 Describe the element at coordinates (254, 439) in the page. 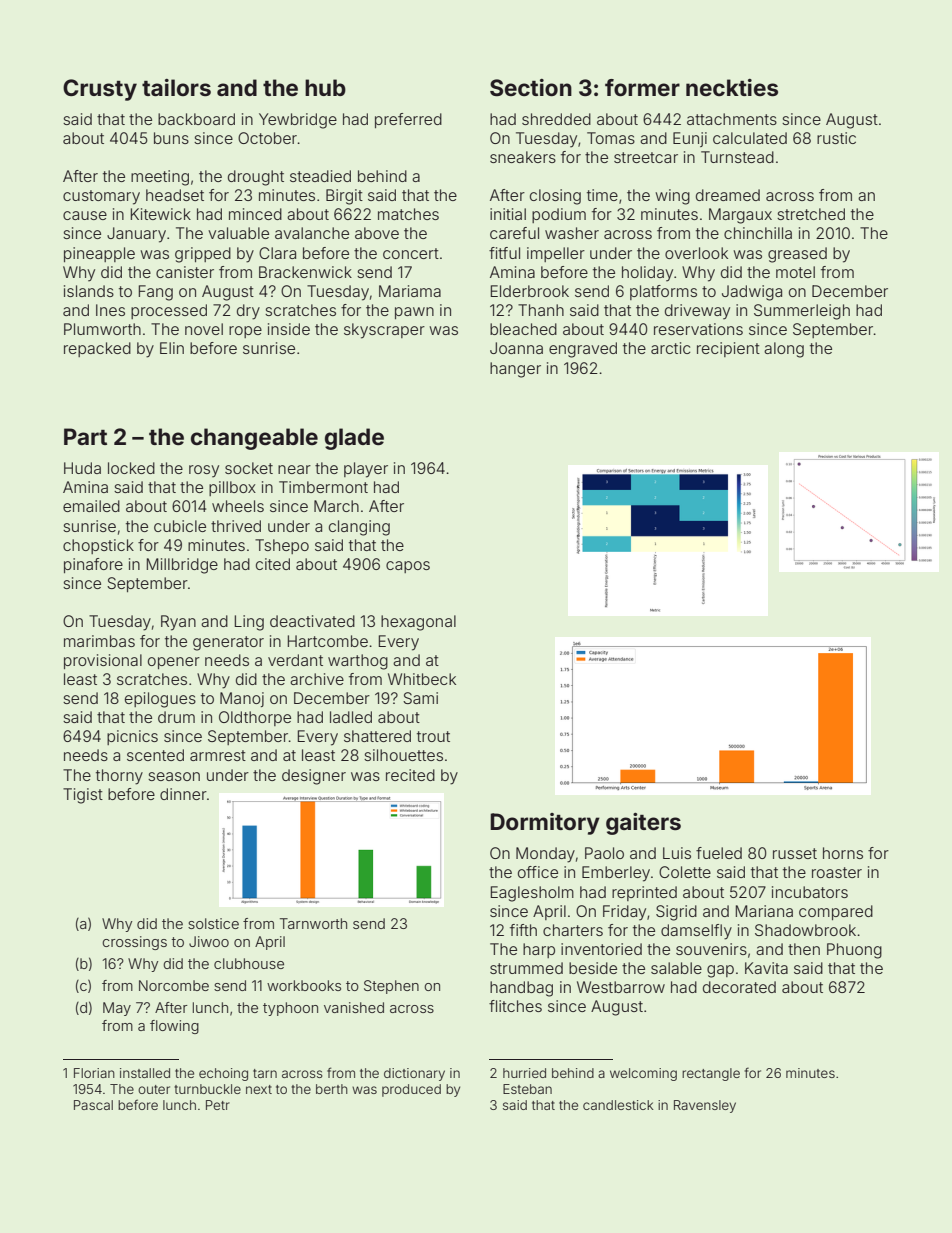

I see `changeable` at that location.
